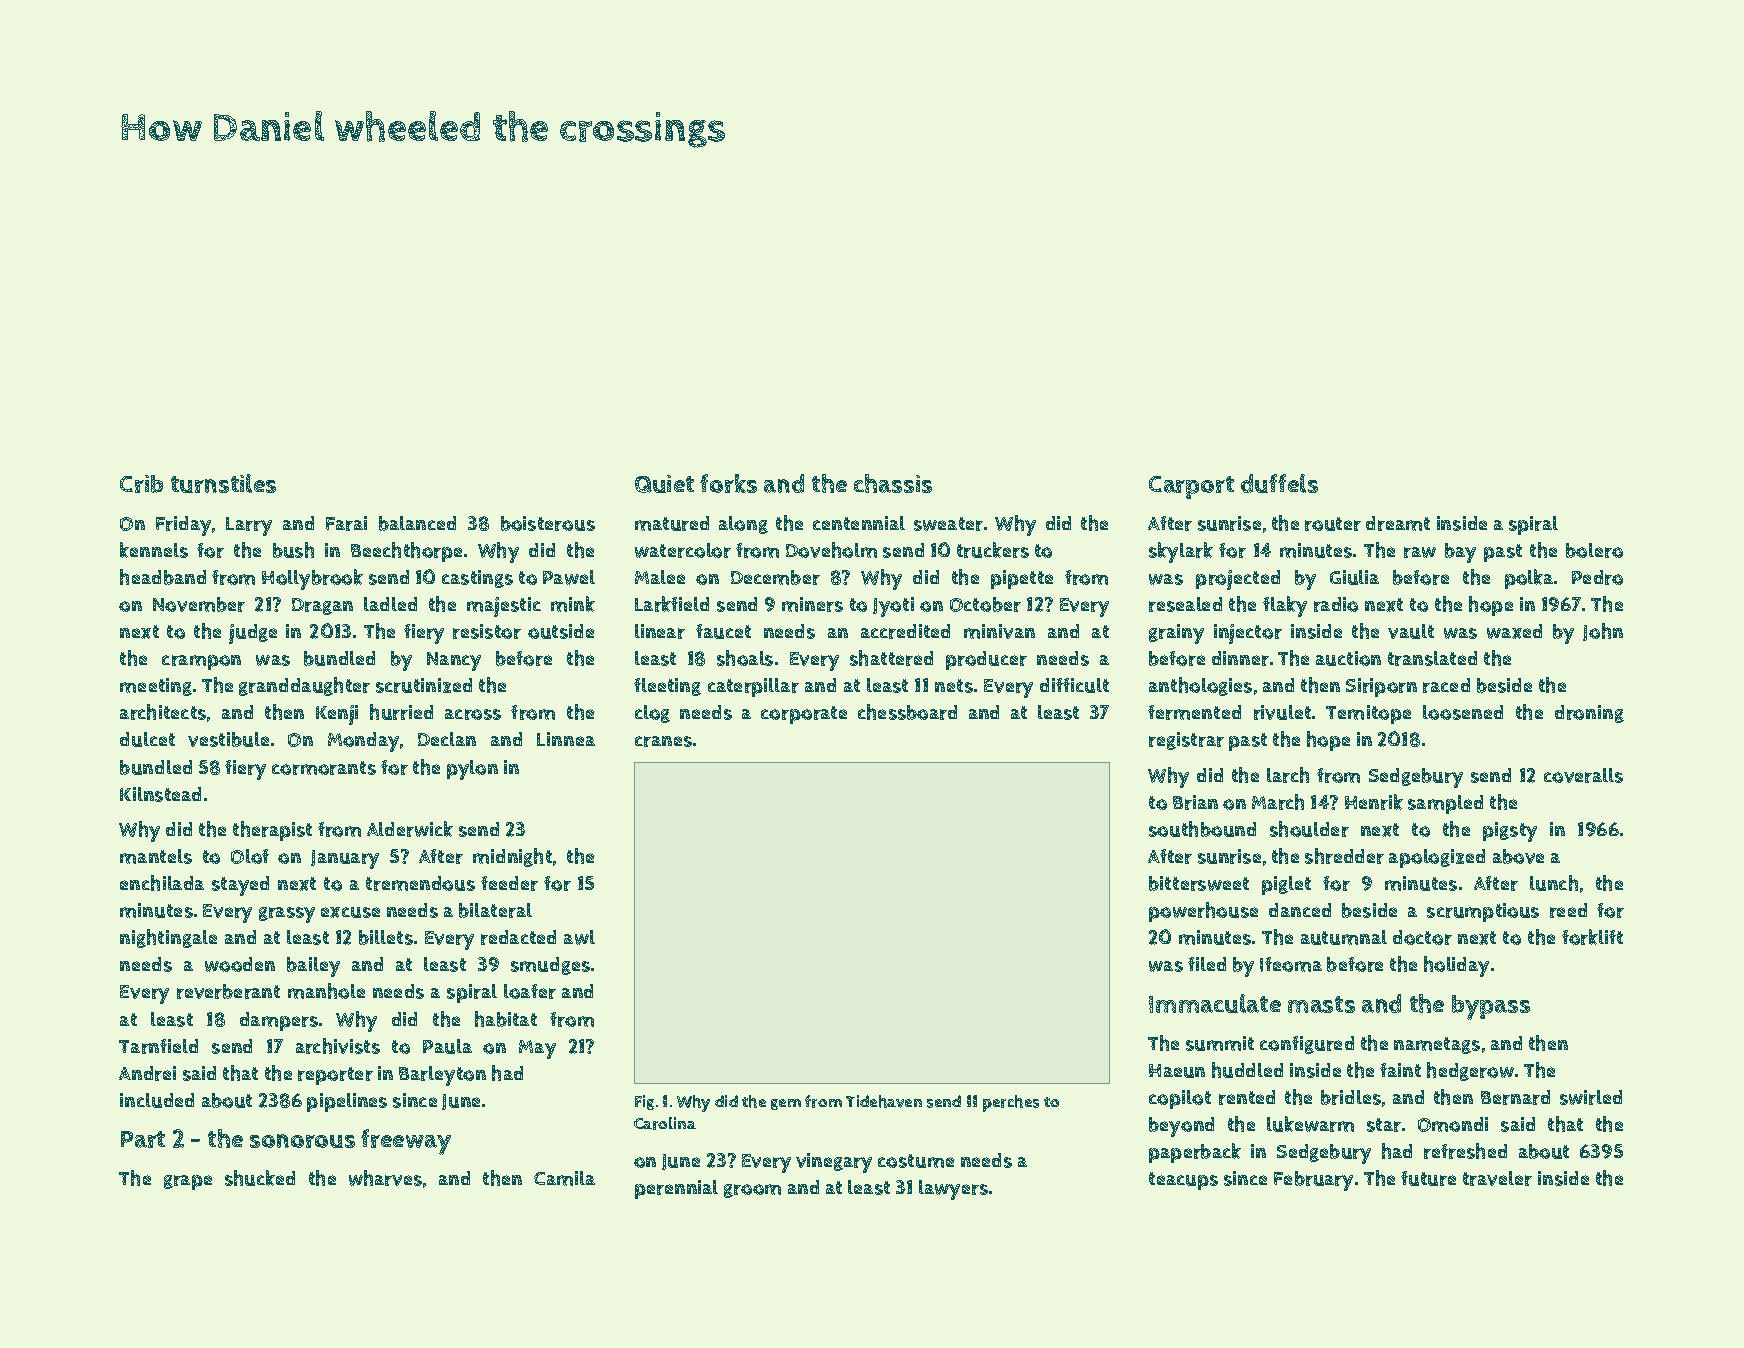  I want to click on Carport, so click(1191, 487).
